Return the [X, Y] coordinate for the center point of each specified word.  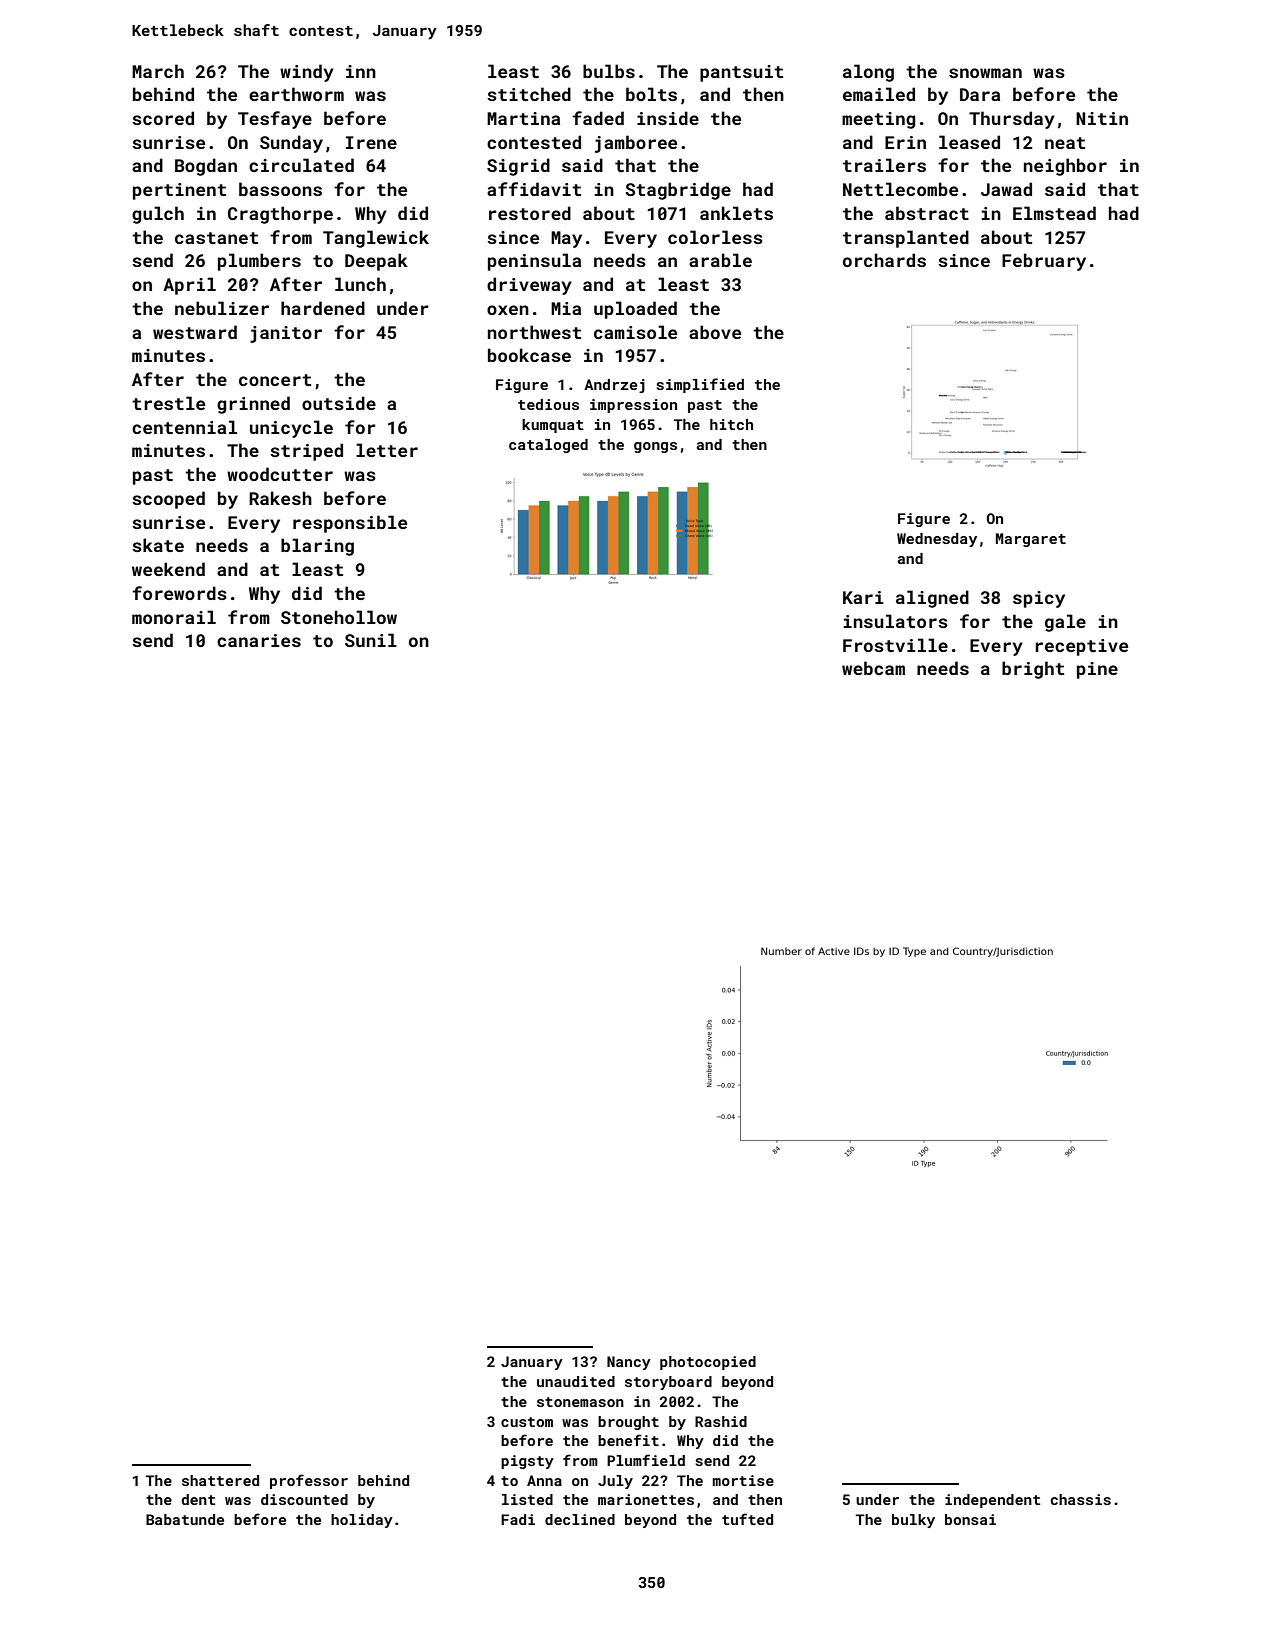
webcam [873, 668]
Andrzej [614, 386]
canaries [259, 640]
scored [163, 118]
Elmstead [1054, 213]
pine [1097, 670]
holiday [362, 1521]
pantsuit [741, 73]
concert [275, 380]
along [868, 73]
